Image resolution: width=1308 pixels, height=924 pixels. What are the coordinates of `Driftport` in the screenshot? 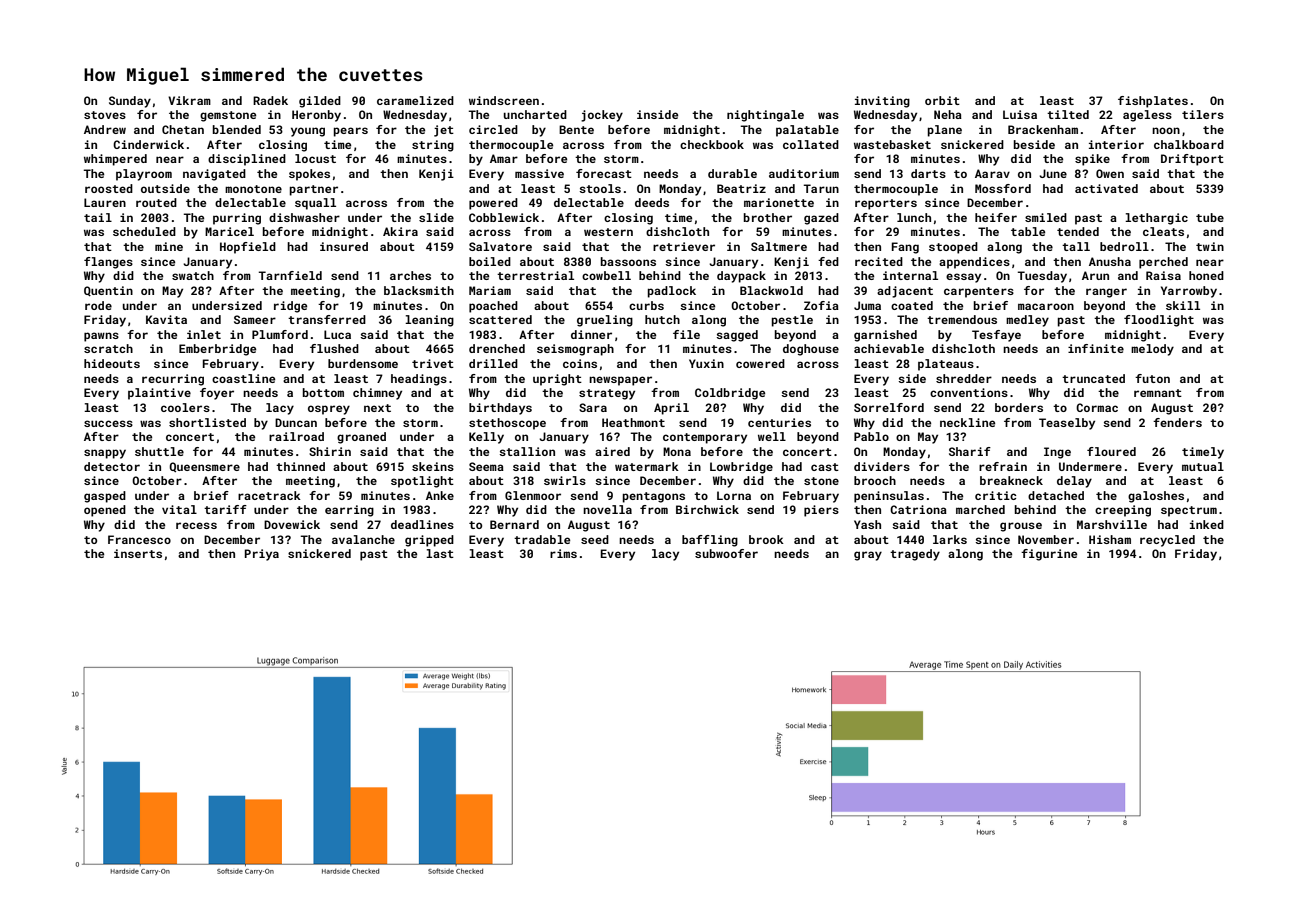 It's located at (1192, 160).
